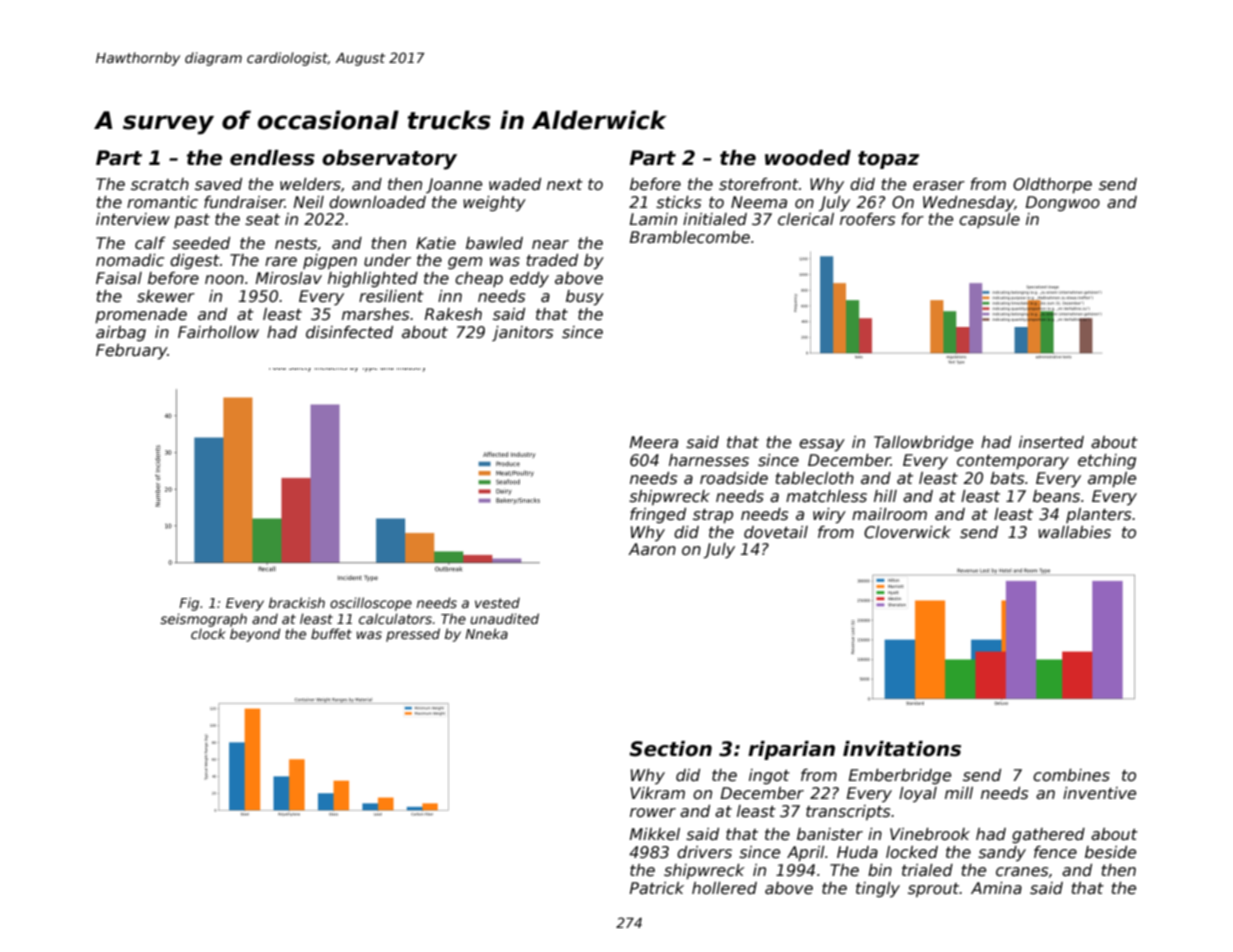 This image has height=952, width=1233. What do you see at coordinates (309, 202) in the image?
I see `Neil` at bounding box center [309, 202].
